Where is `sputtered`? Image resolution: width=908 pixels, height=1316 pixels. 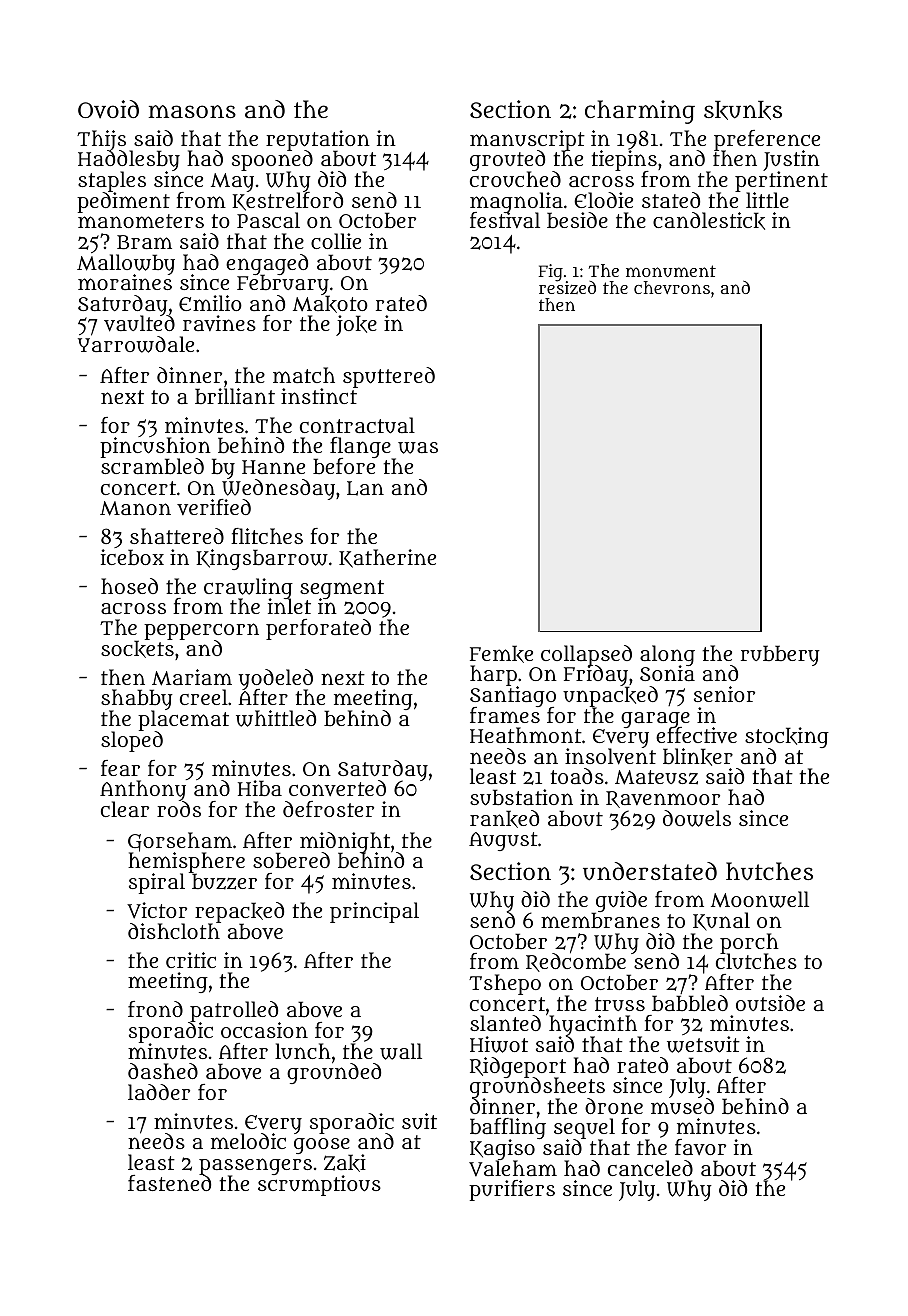 sputtered is located at coordinates (389, 377).
